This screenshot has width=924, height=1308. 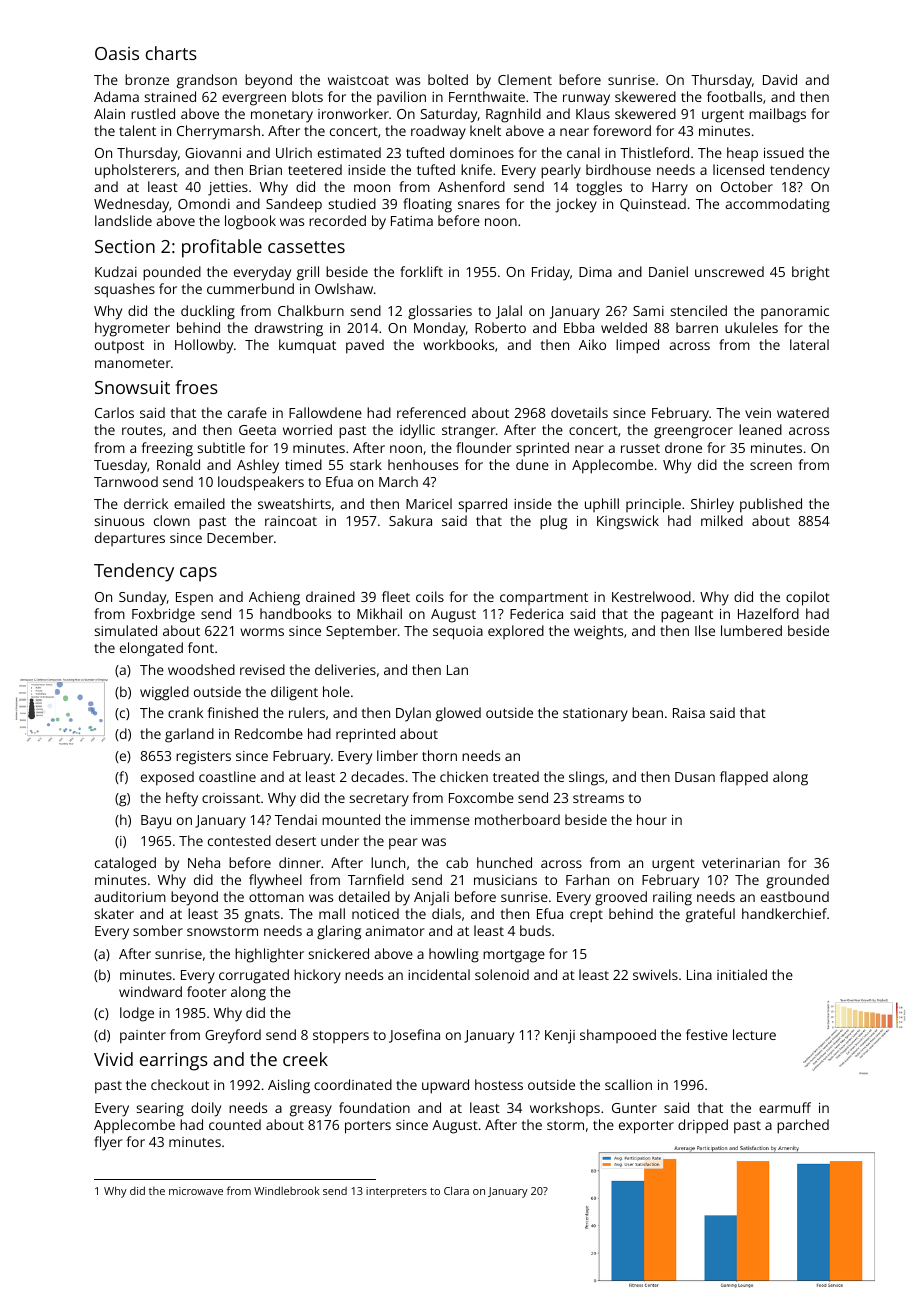 I want to click on Snowsuit, so click(x=132, y=387).
